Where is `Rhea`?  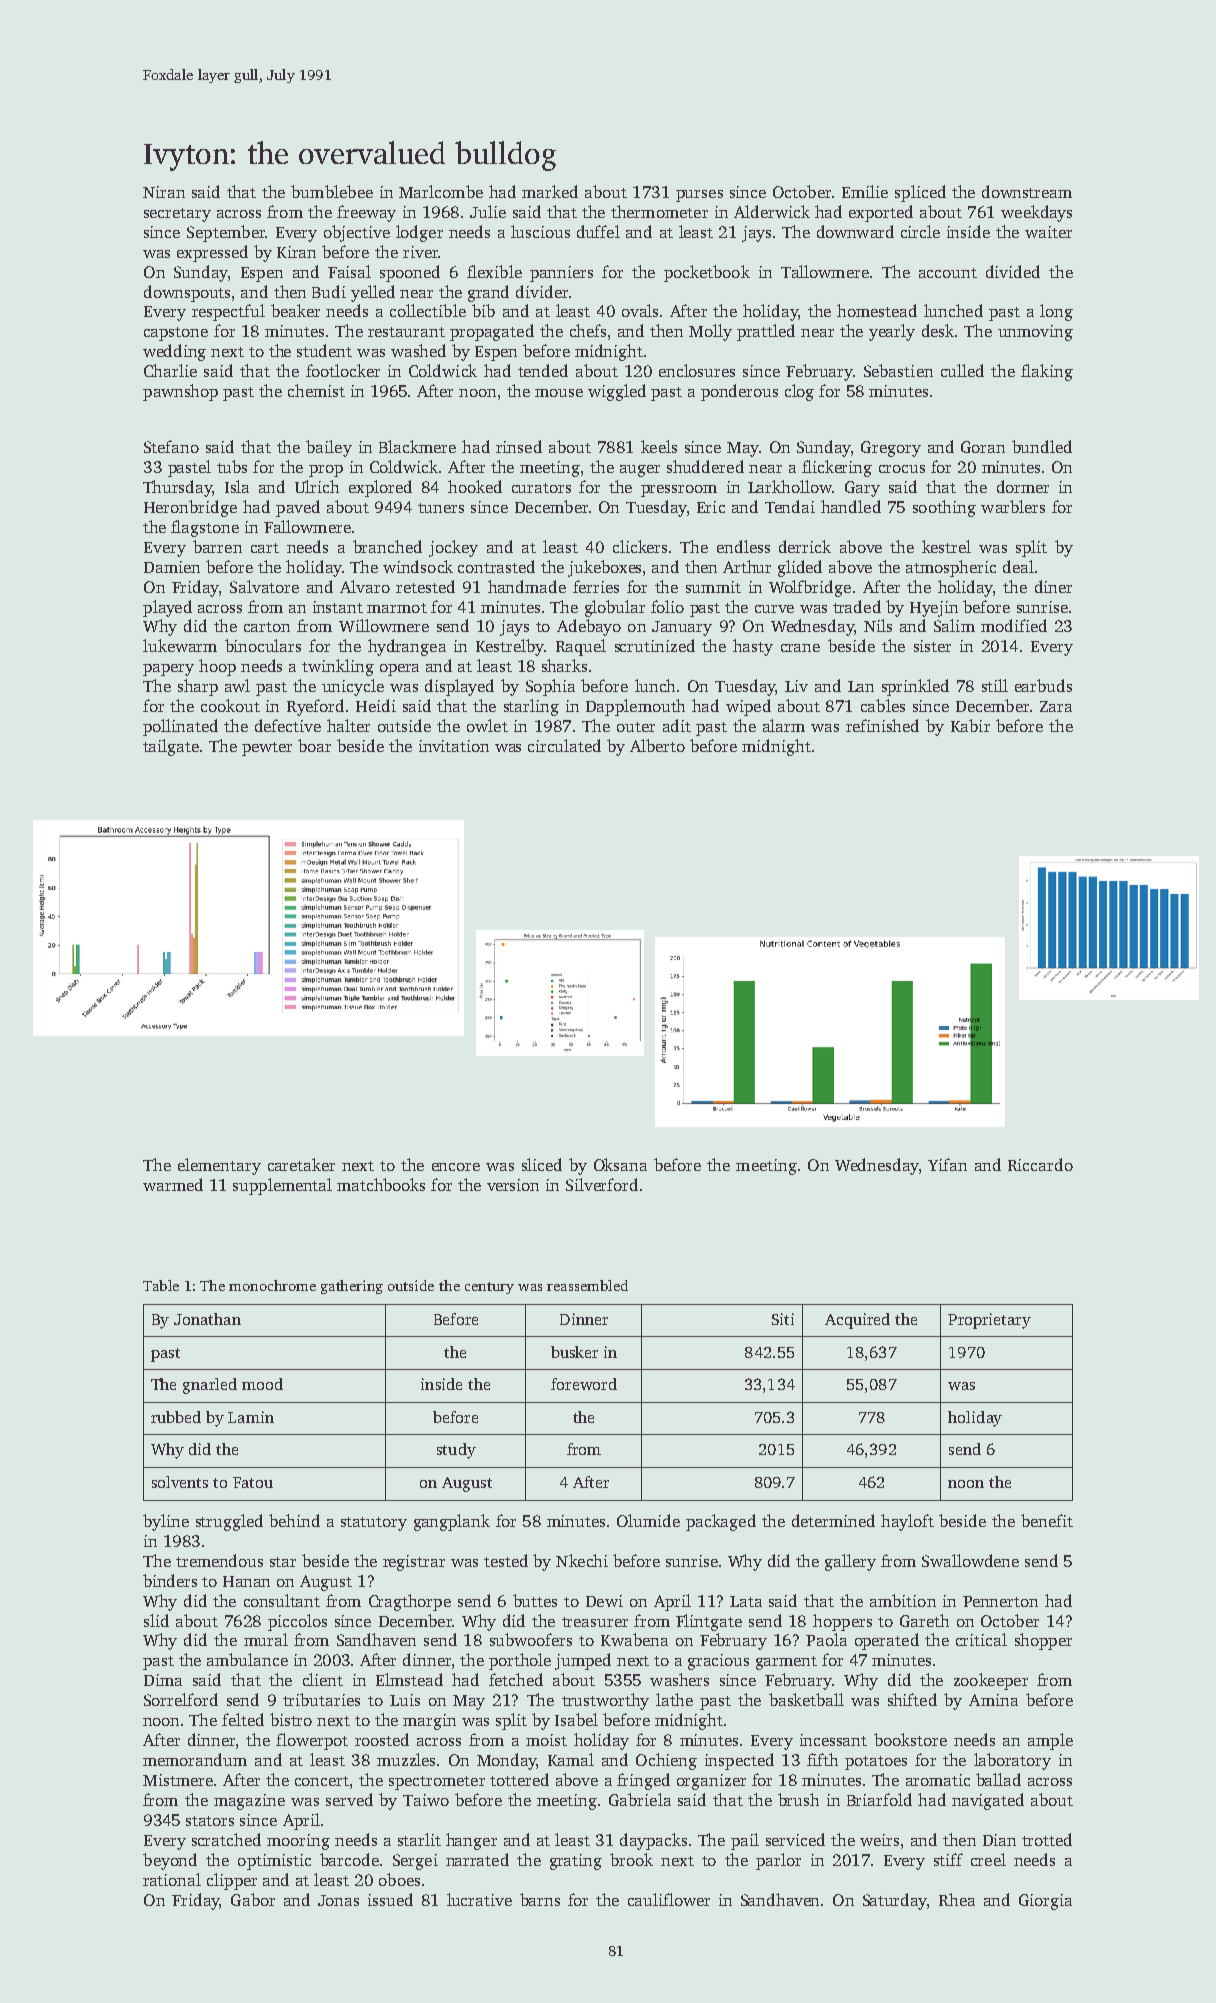
Rhea is located at coordinates (957, 1899).
